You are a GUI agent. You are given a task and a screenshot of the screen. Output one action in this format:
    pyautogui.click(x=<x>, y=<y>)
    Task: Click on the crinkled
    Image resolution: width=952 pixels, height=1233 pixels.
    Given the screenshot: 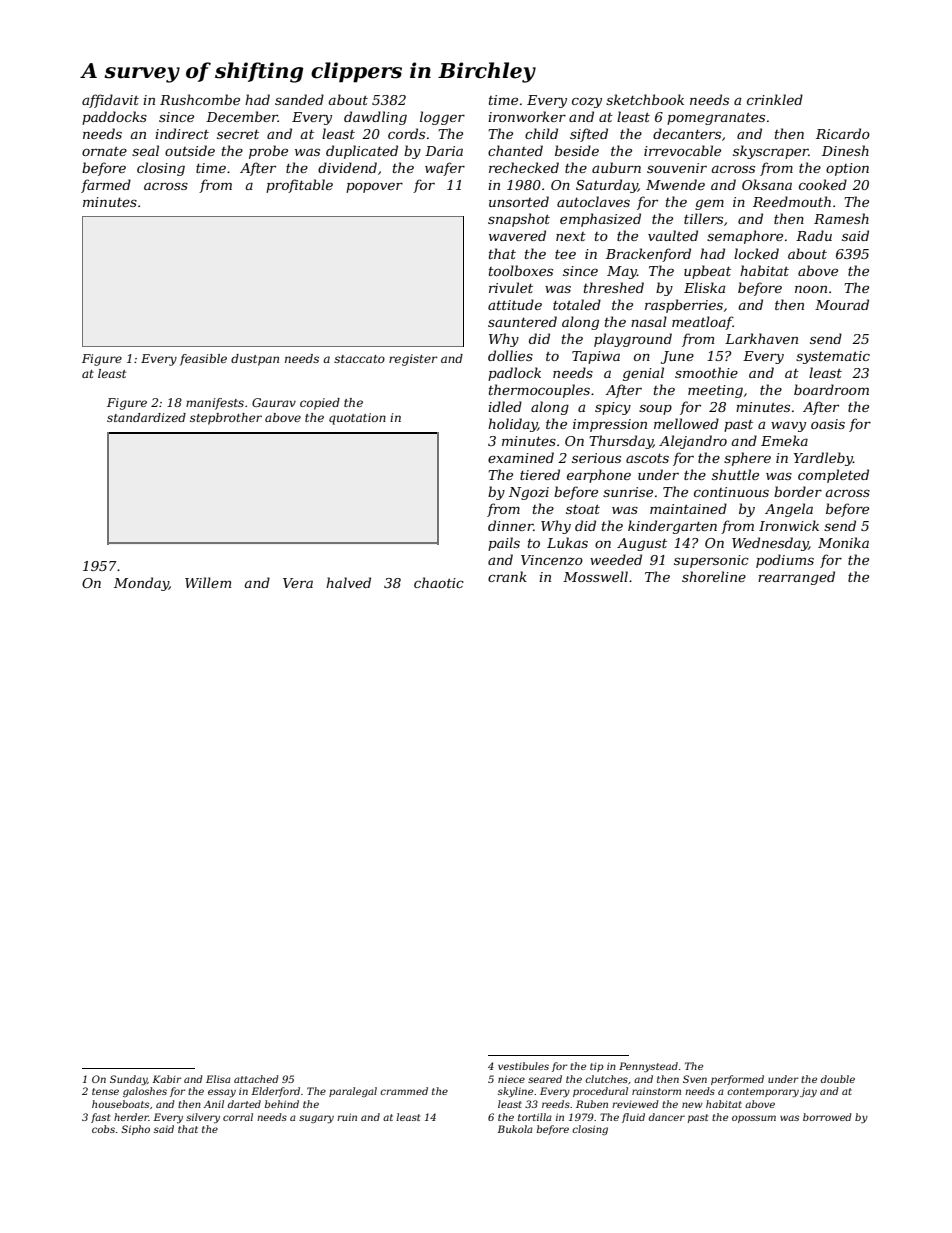 What is the action you would take?
    pyautogui.click(x=775, y=99)
